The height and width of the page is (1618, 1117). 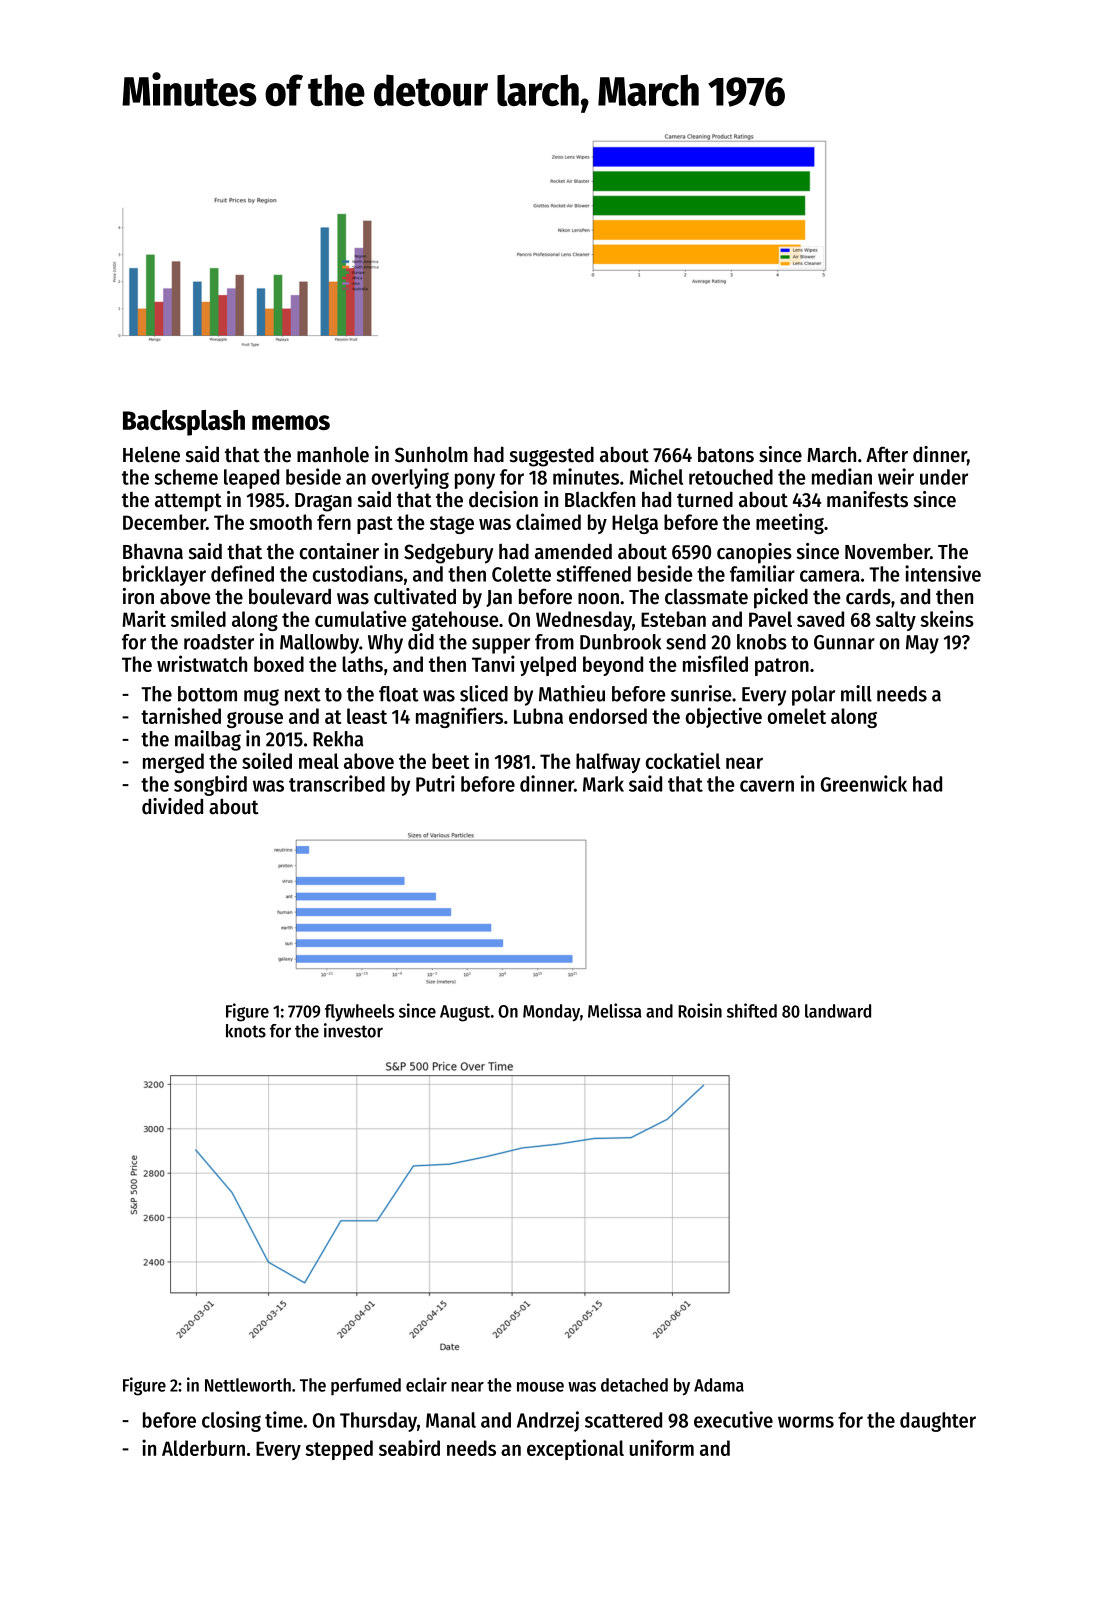 I want to click on knots, so click(x=246, y=1031).
